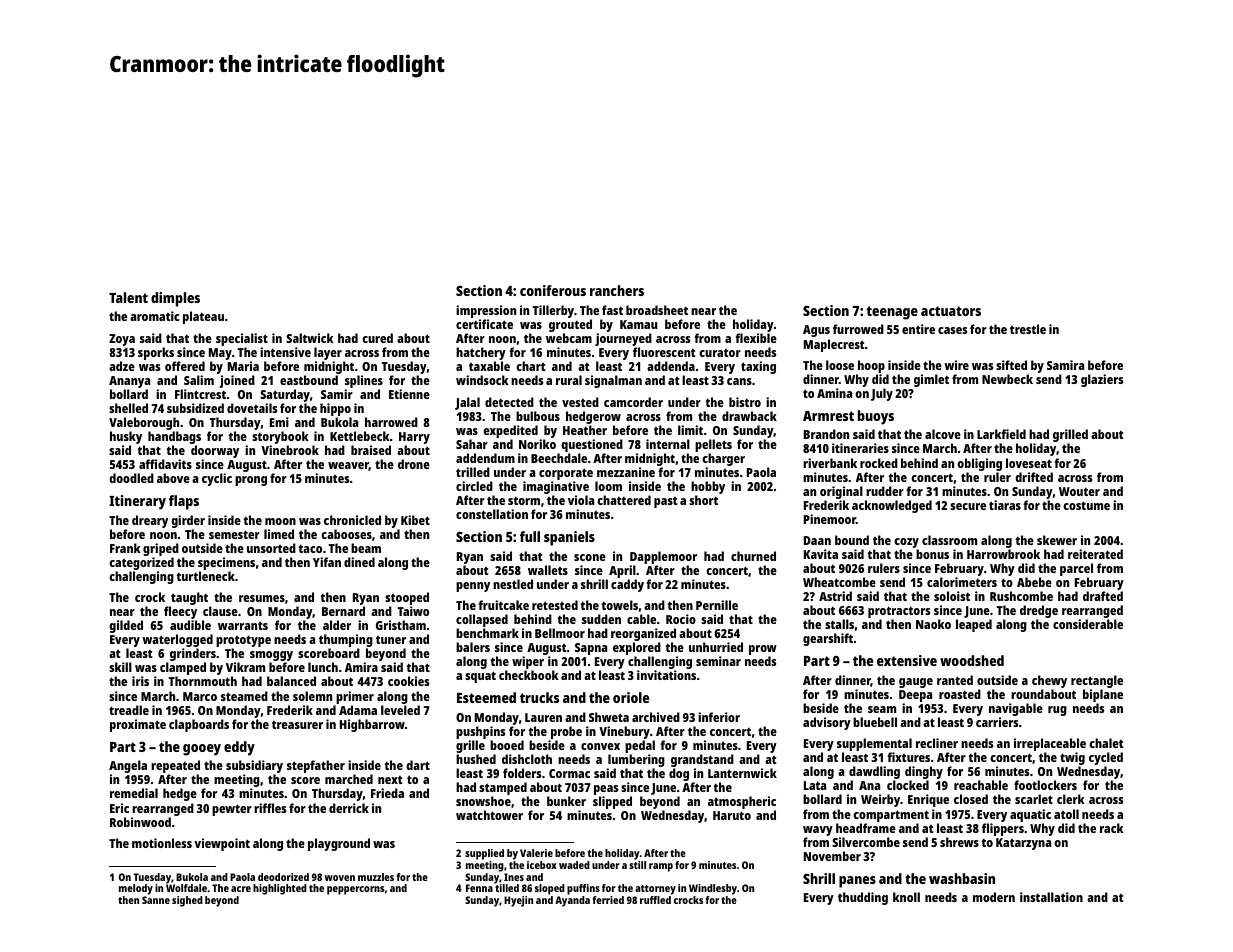 This image has height=952, width=1233. I want to click on ruffled, so click(655, 900).
